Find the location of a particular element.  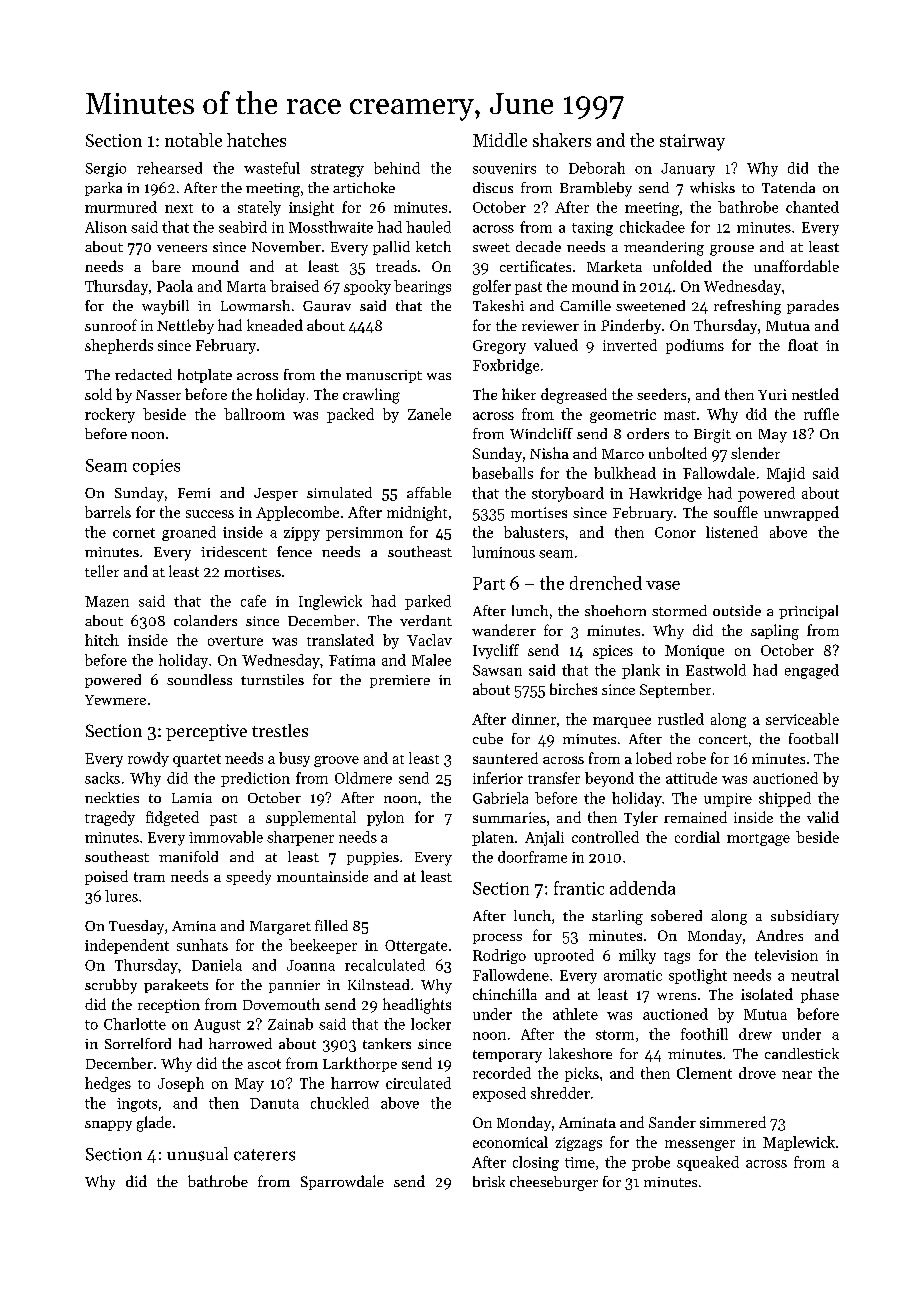

Fallowdale is located at coordinates (719, 473).
